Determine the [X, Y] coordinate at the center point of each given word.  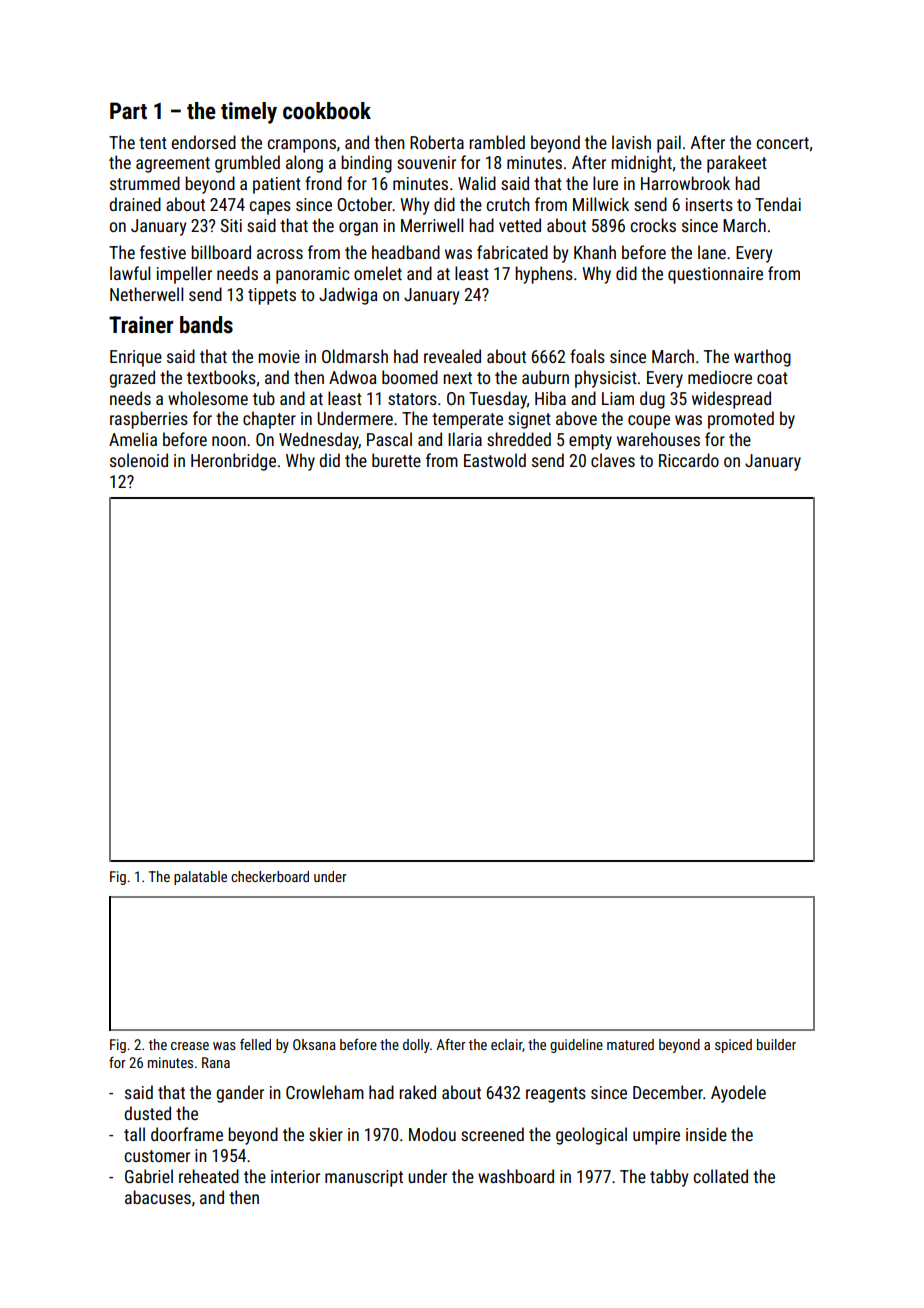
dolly [416, 1046]
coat [772, 378]
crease [190, 1046]
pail [669, 144]
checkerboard [270, 876]
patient [277, 185]
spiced [733, 1046]
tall [134, 1134]
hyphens [544, 275]
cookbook [327, 111]
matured [630, 1044]
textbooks [221, 377]
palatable [200, 878]
